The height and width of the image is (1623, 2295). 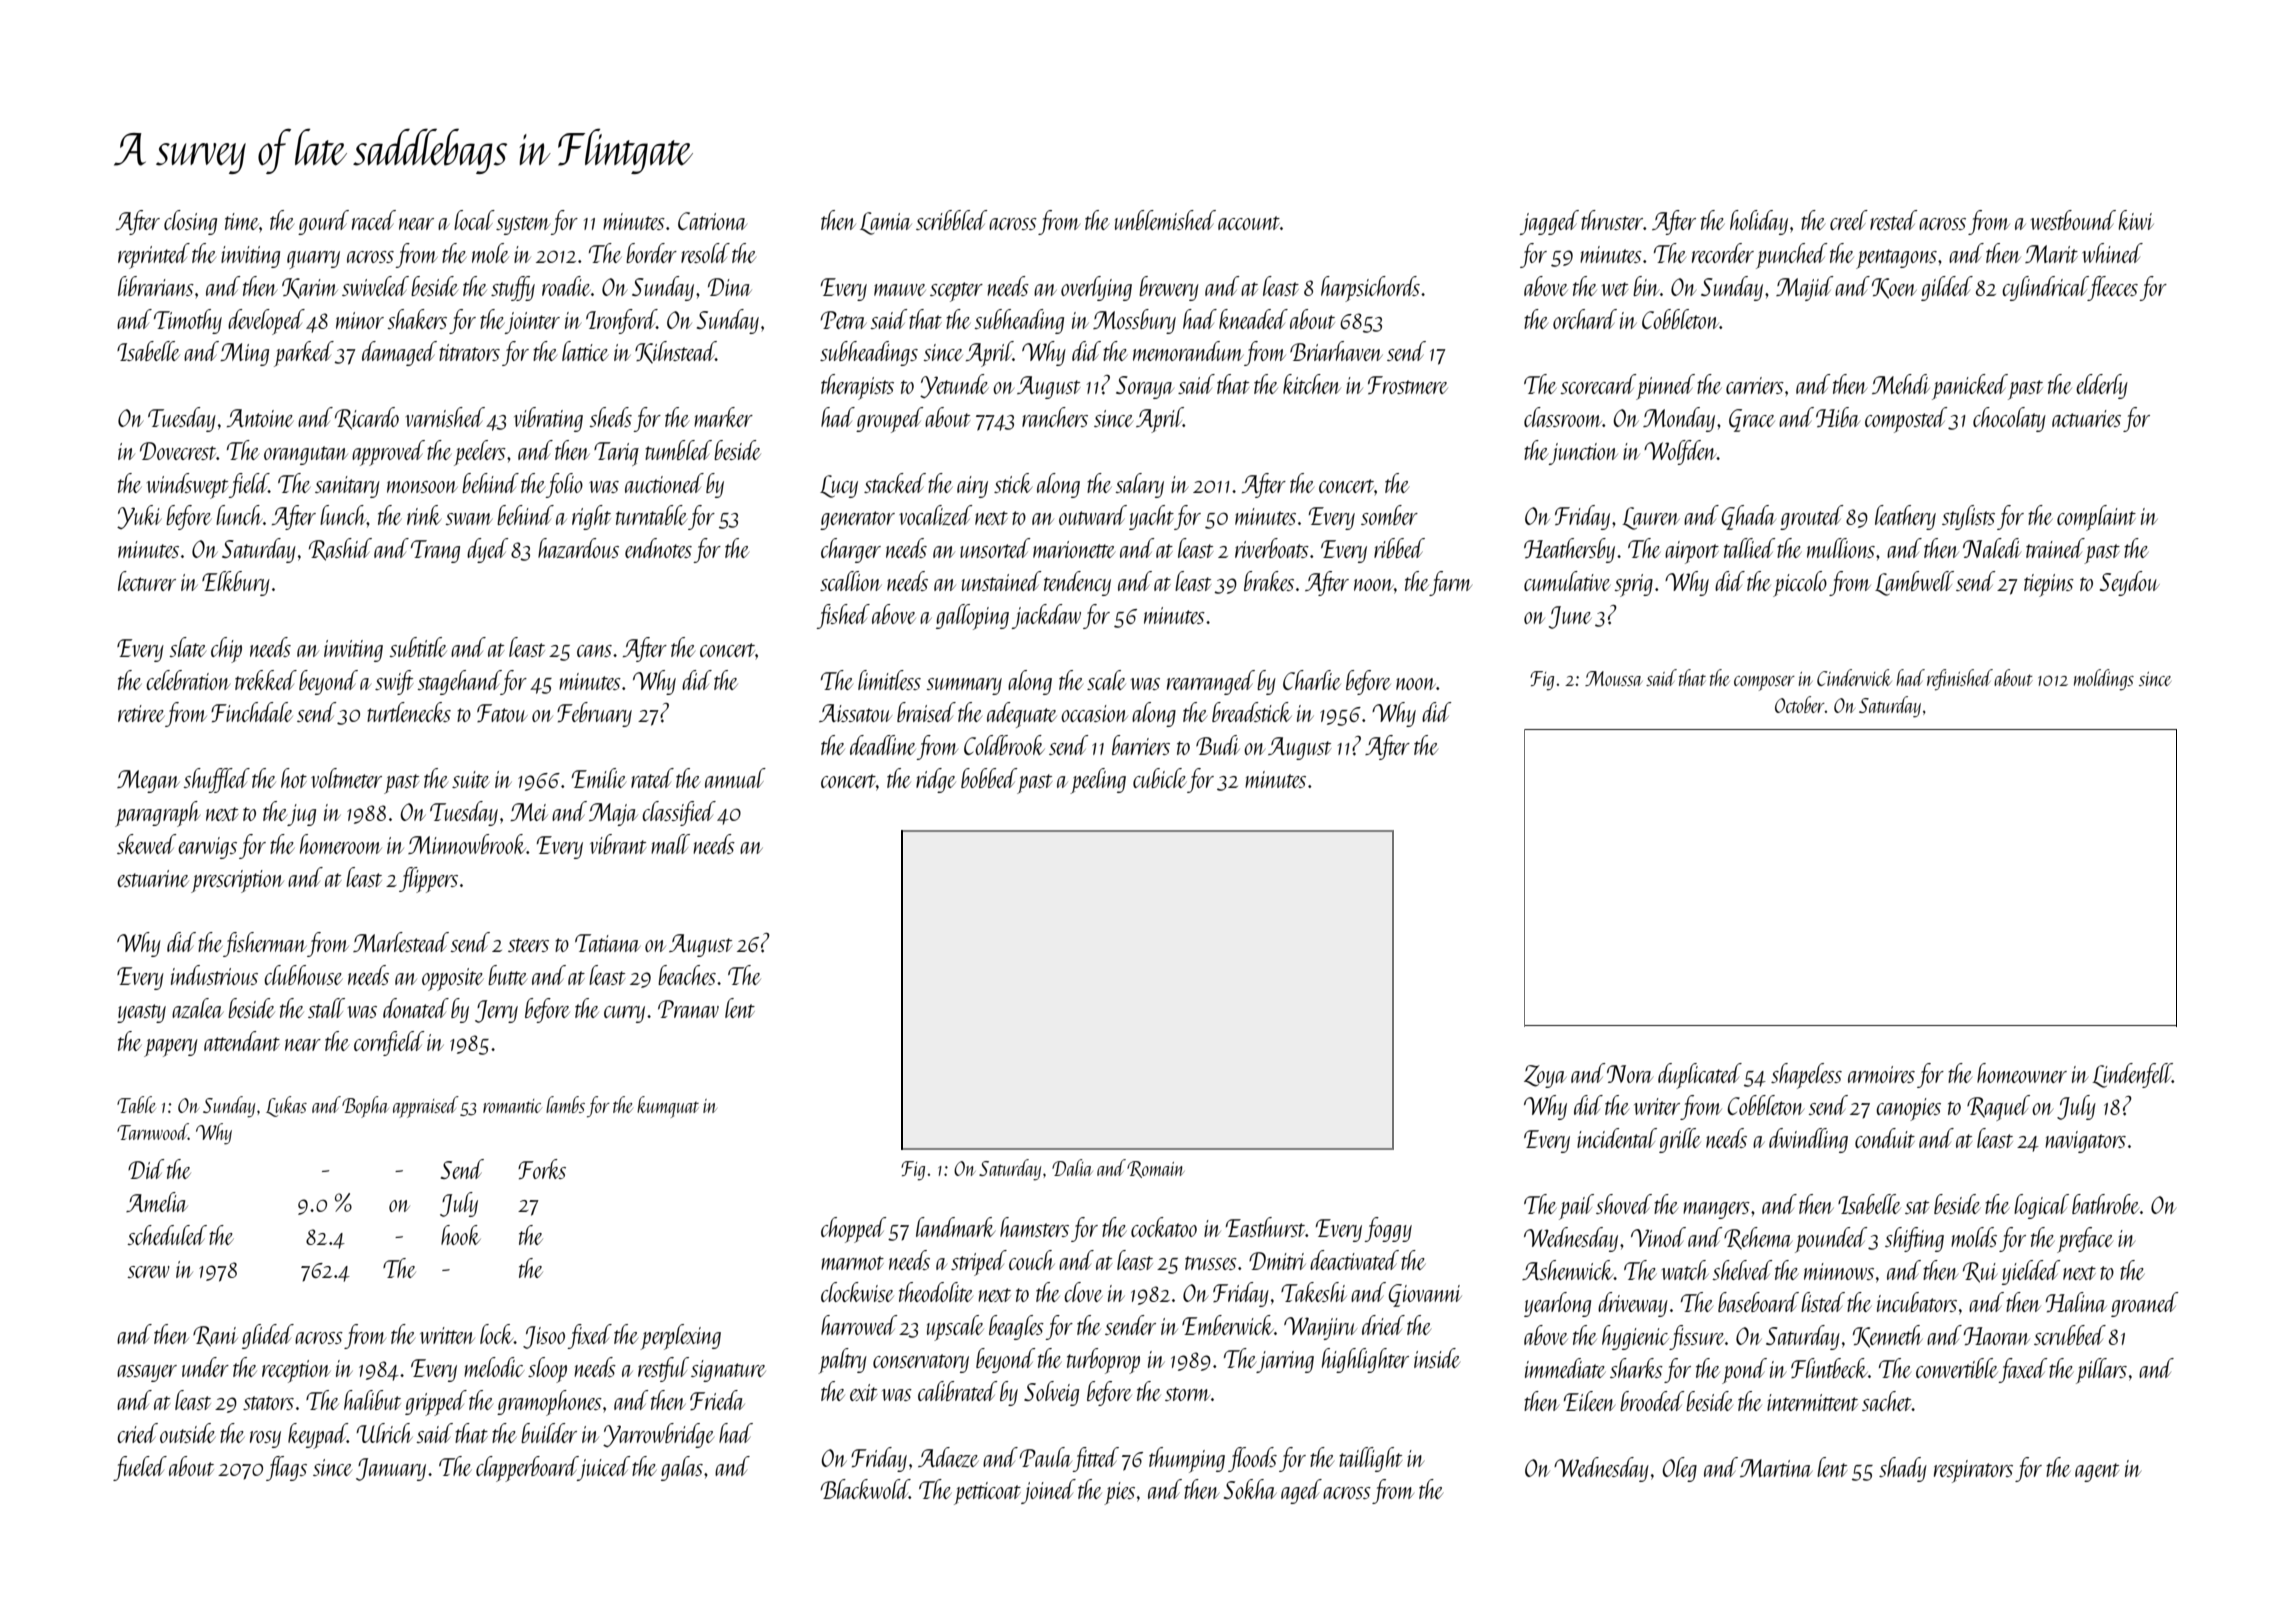 I want to click on hook, so click(x=461, y=1235).
